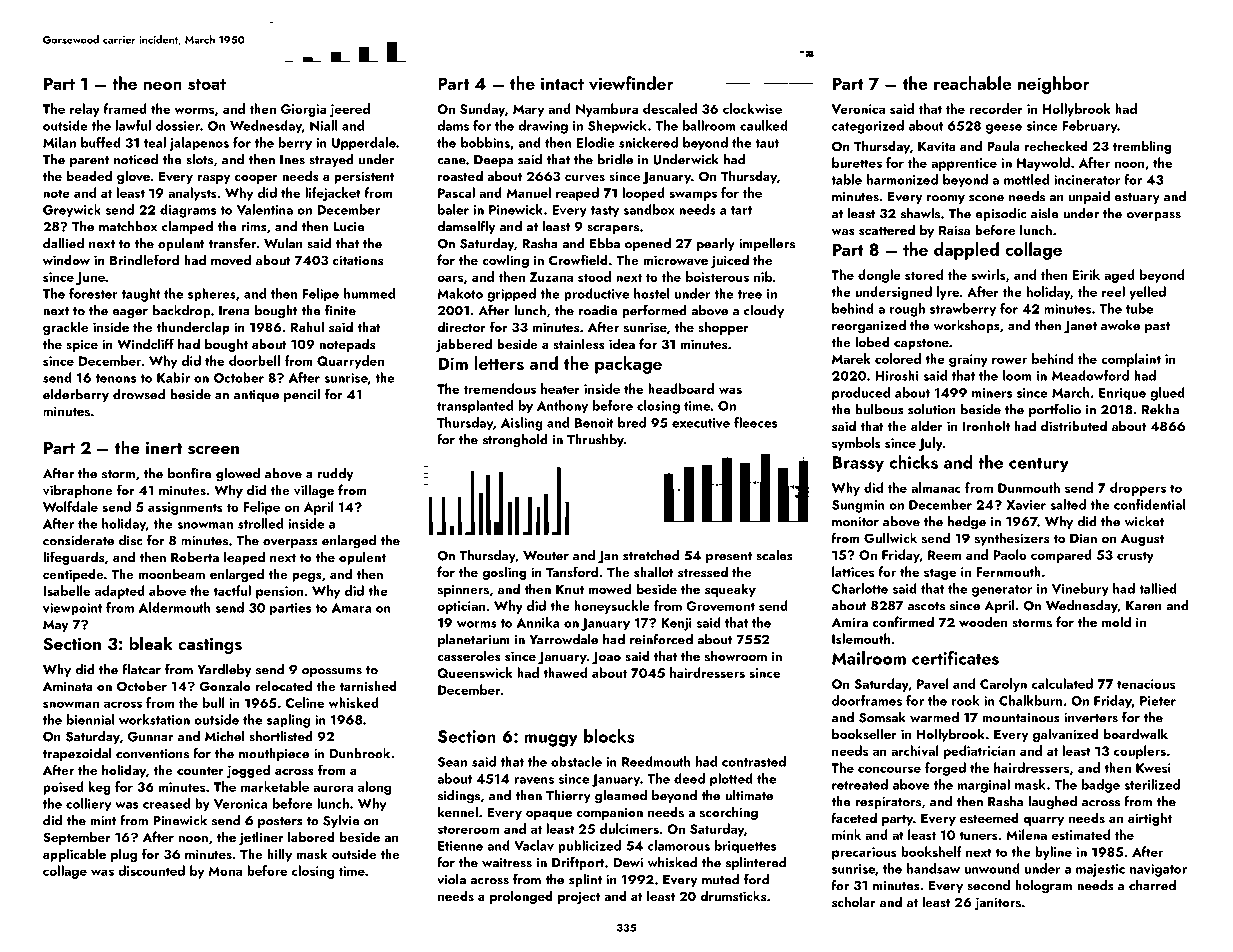  I want to click on almanac, so click(936, 487).
